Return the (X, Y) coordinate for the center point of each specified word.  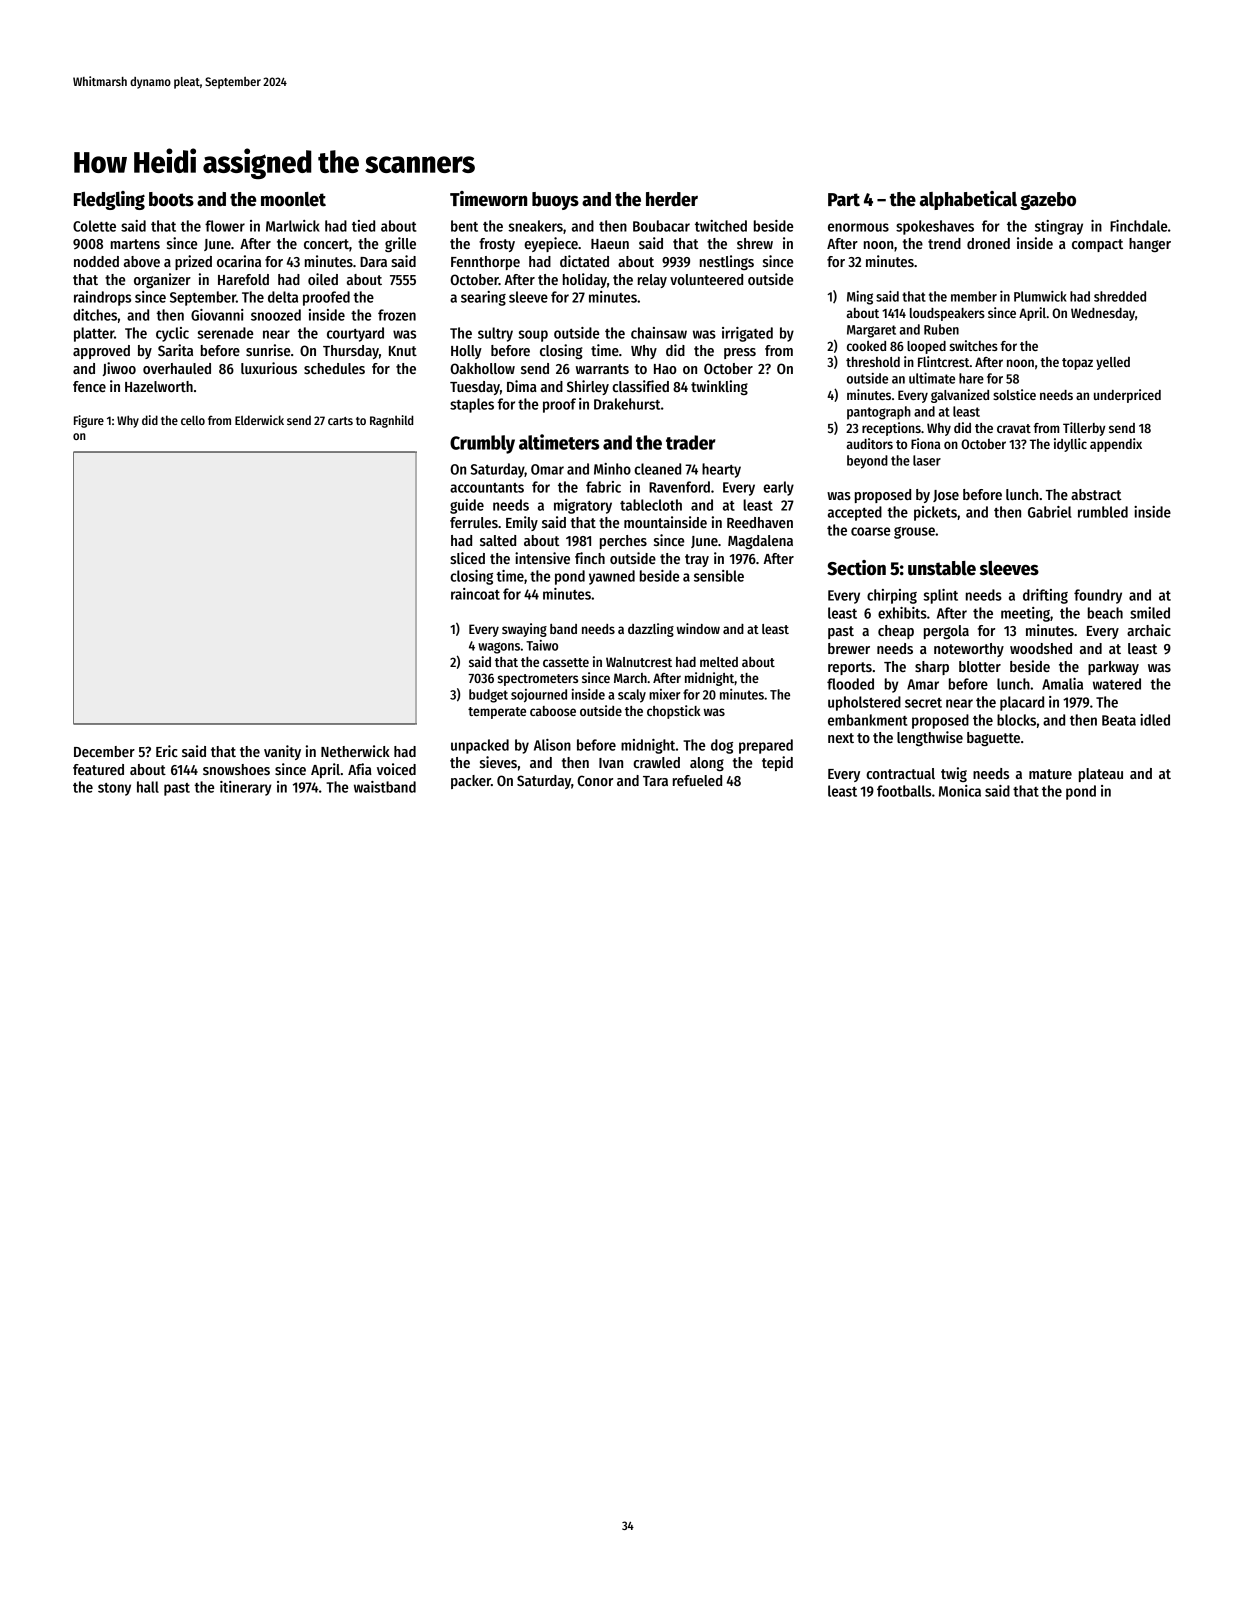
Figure (89, 421)
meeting (1025, 614)
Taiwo (542, 645)
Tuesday (475, 388)
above (142, 261)
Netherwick (355, 751)
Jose (946, 496)
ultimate (932, 378)
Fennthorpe (485, 263)
